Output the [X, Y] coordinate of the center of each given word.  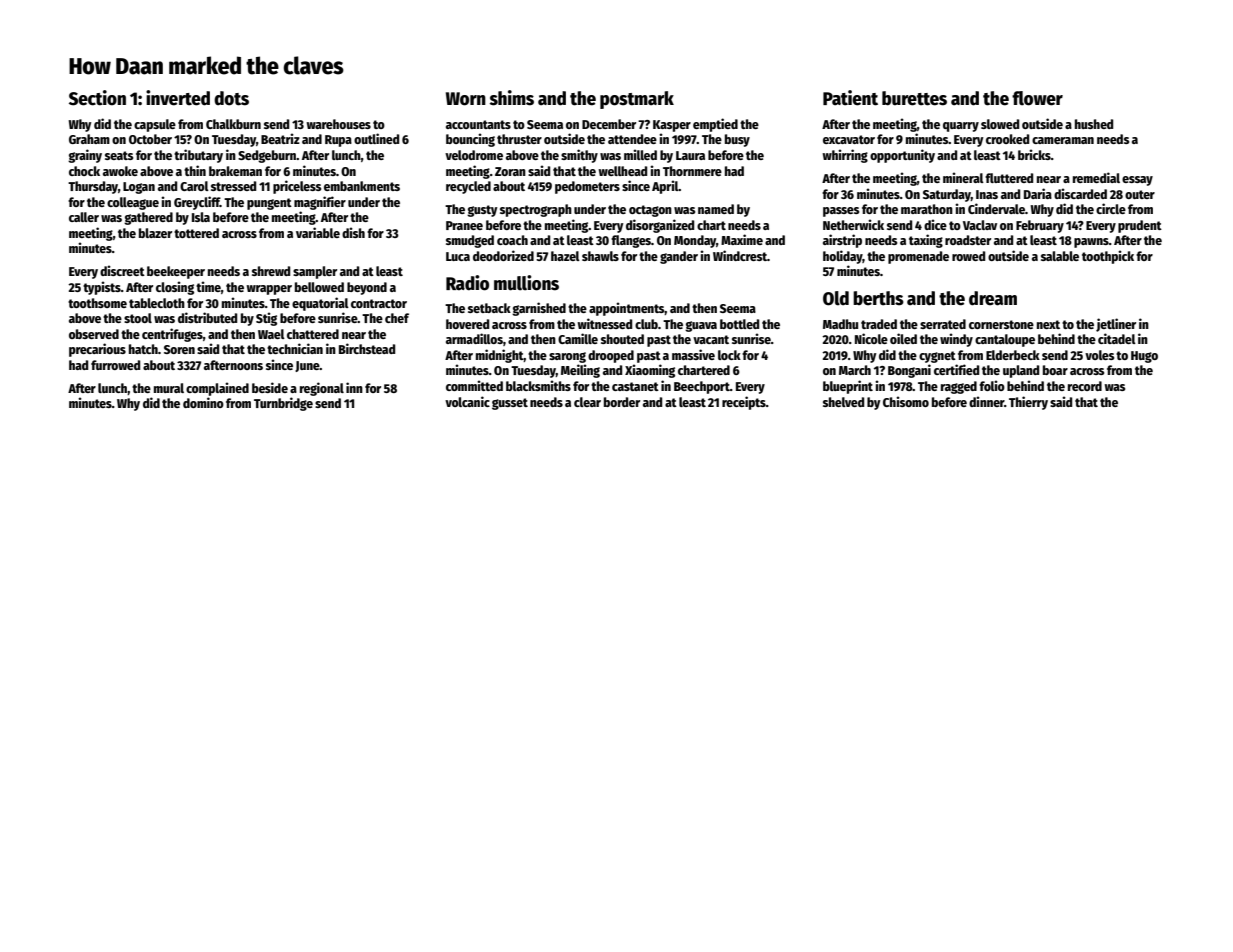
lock [729, 355]
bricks [1034, 154]
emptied [715, 125]
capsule [155, 125]
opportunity [902, 156]
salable [1060, 256]
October [150, 139]
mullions [526, 283]
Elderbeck [1013, 355]
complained [217, 389]
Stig [266, 319]
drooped [611, 356]
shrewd [271, 271]
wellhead [622, 171]
